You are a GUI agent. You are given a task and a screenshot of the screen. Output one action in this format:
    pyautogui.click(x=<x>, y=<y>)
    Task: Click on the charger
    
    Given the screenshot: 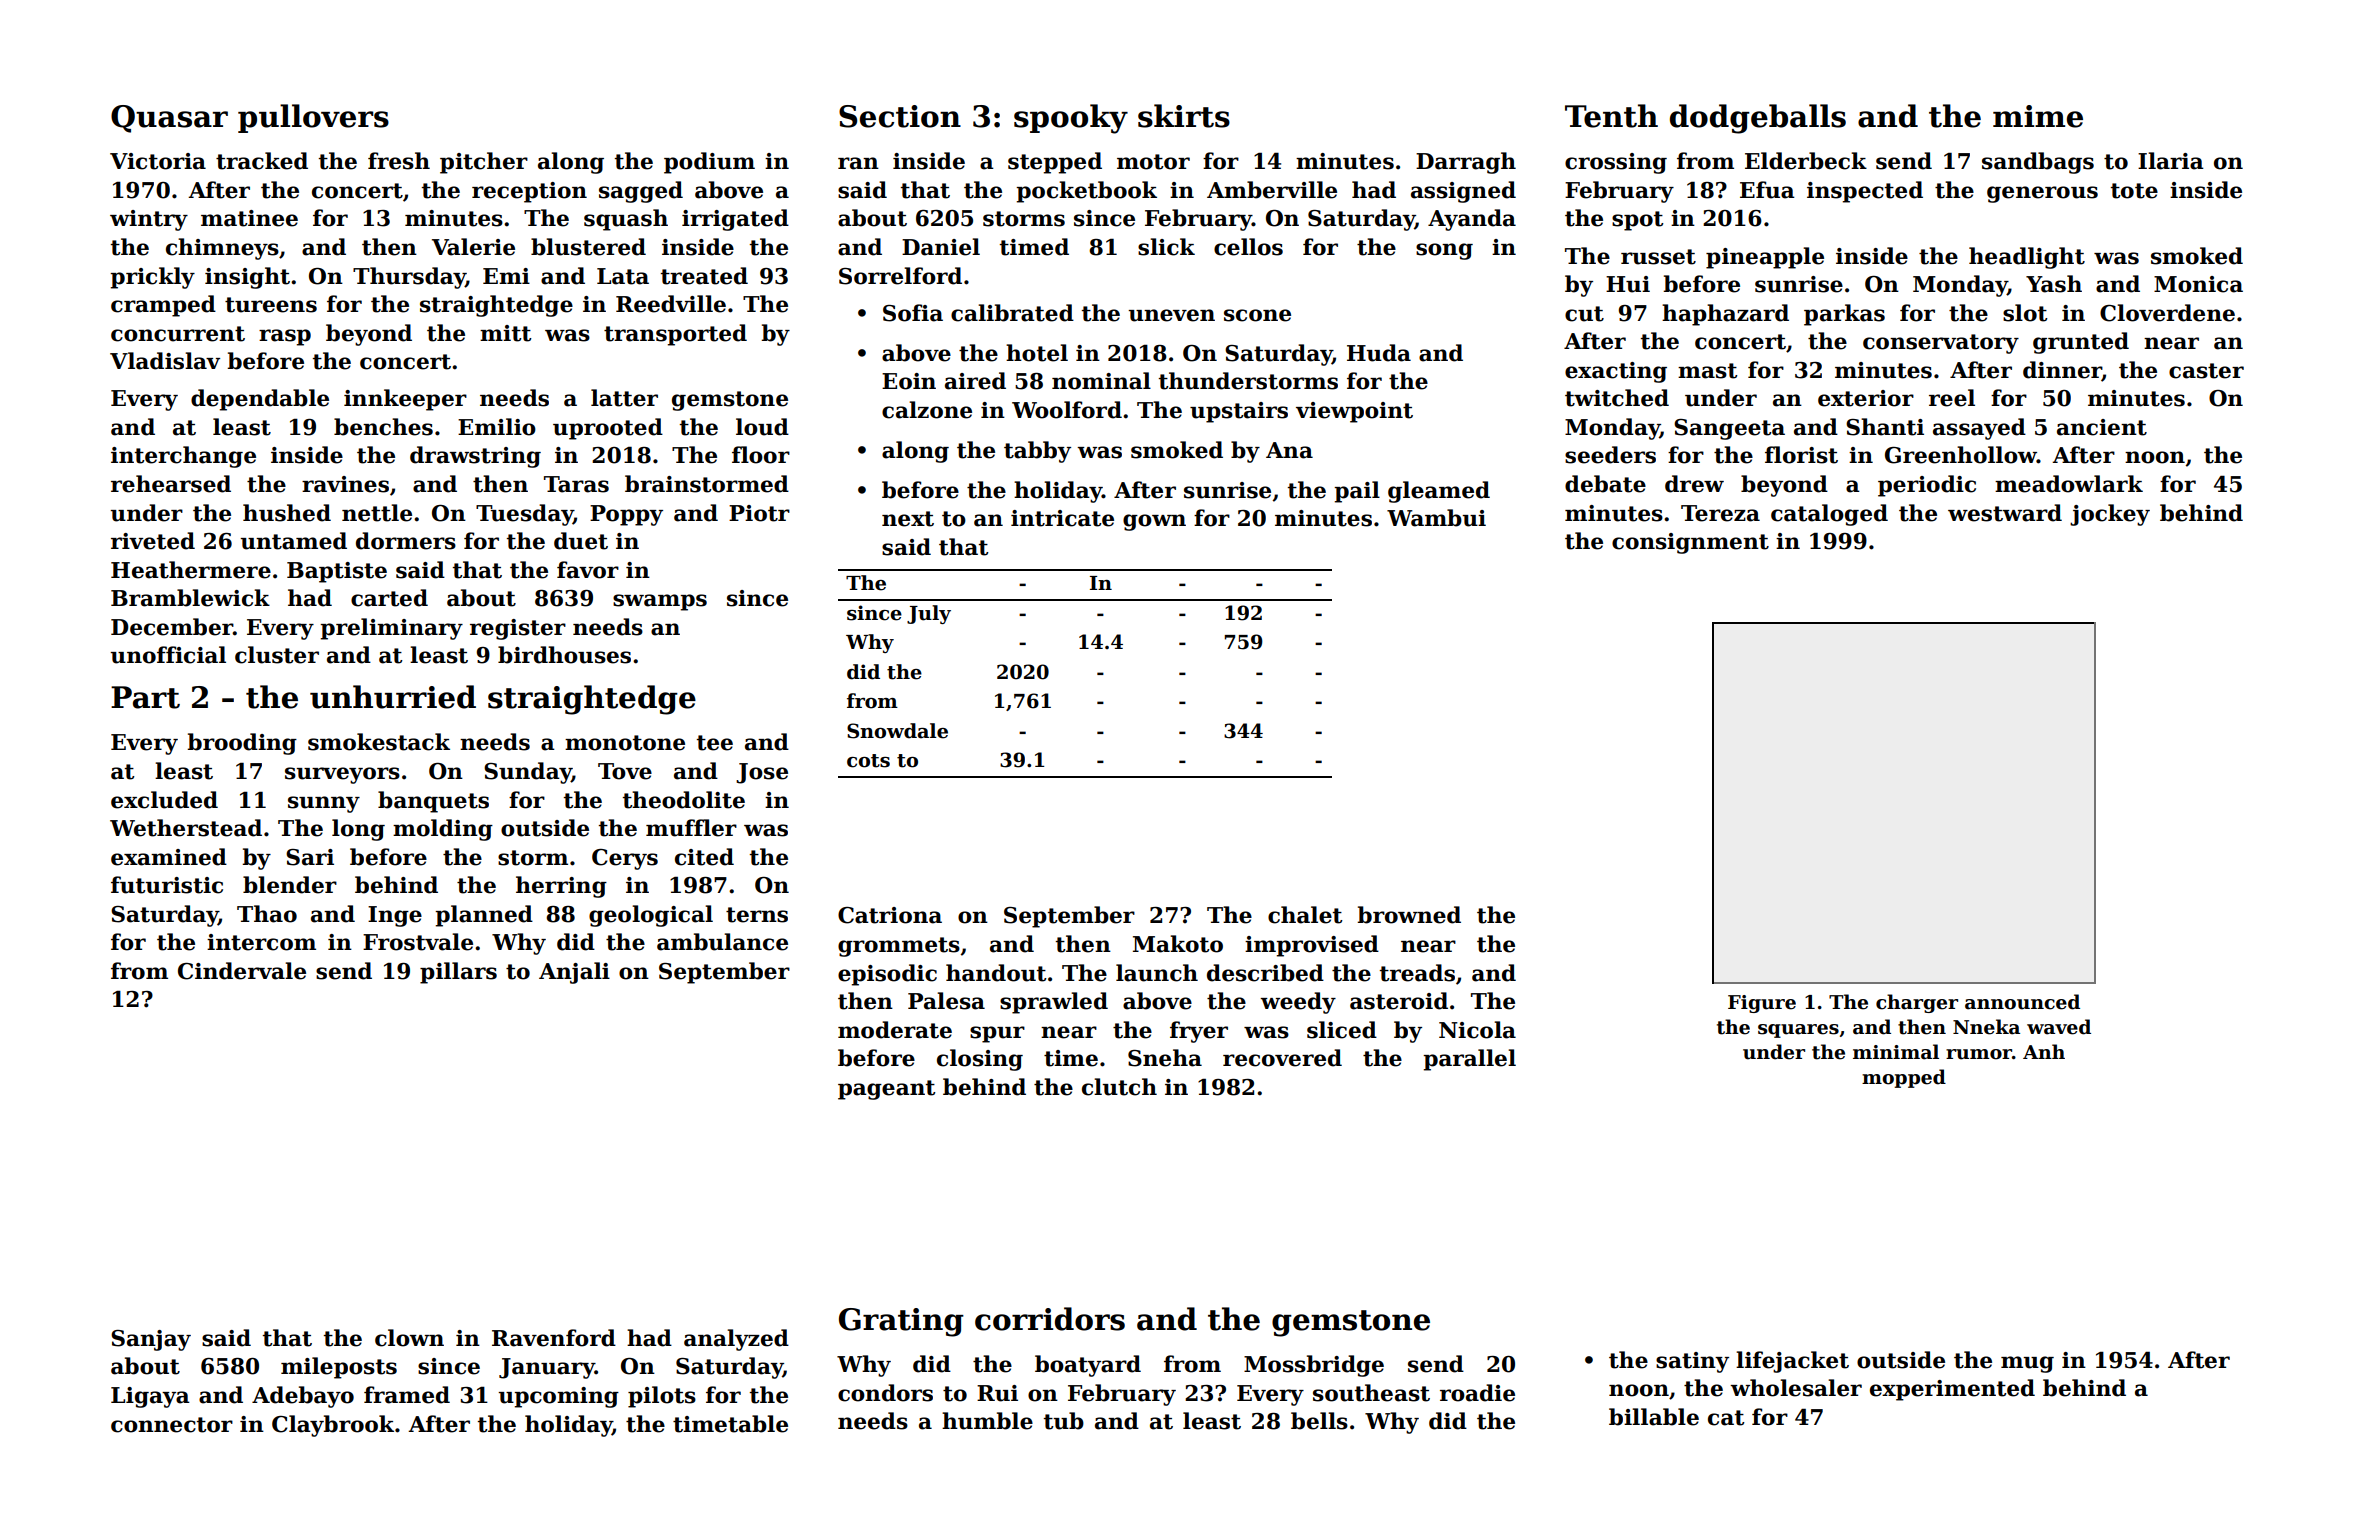 What is the action you would take?
    pyautogui.click(x=1917, y=1003)
